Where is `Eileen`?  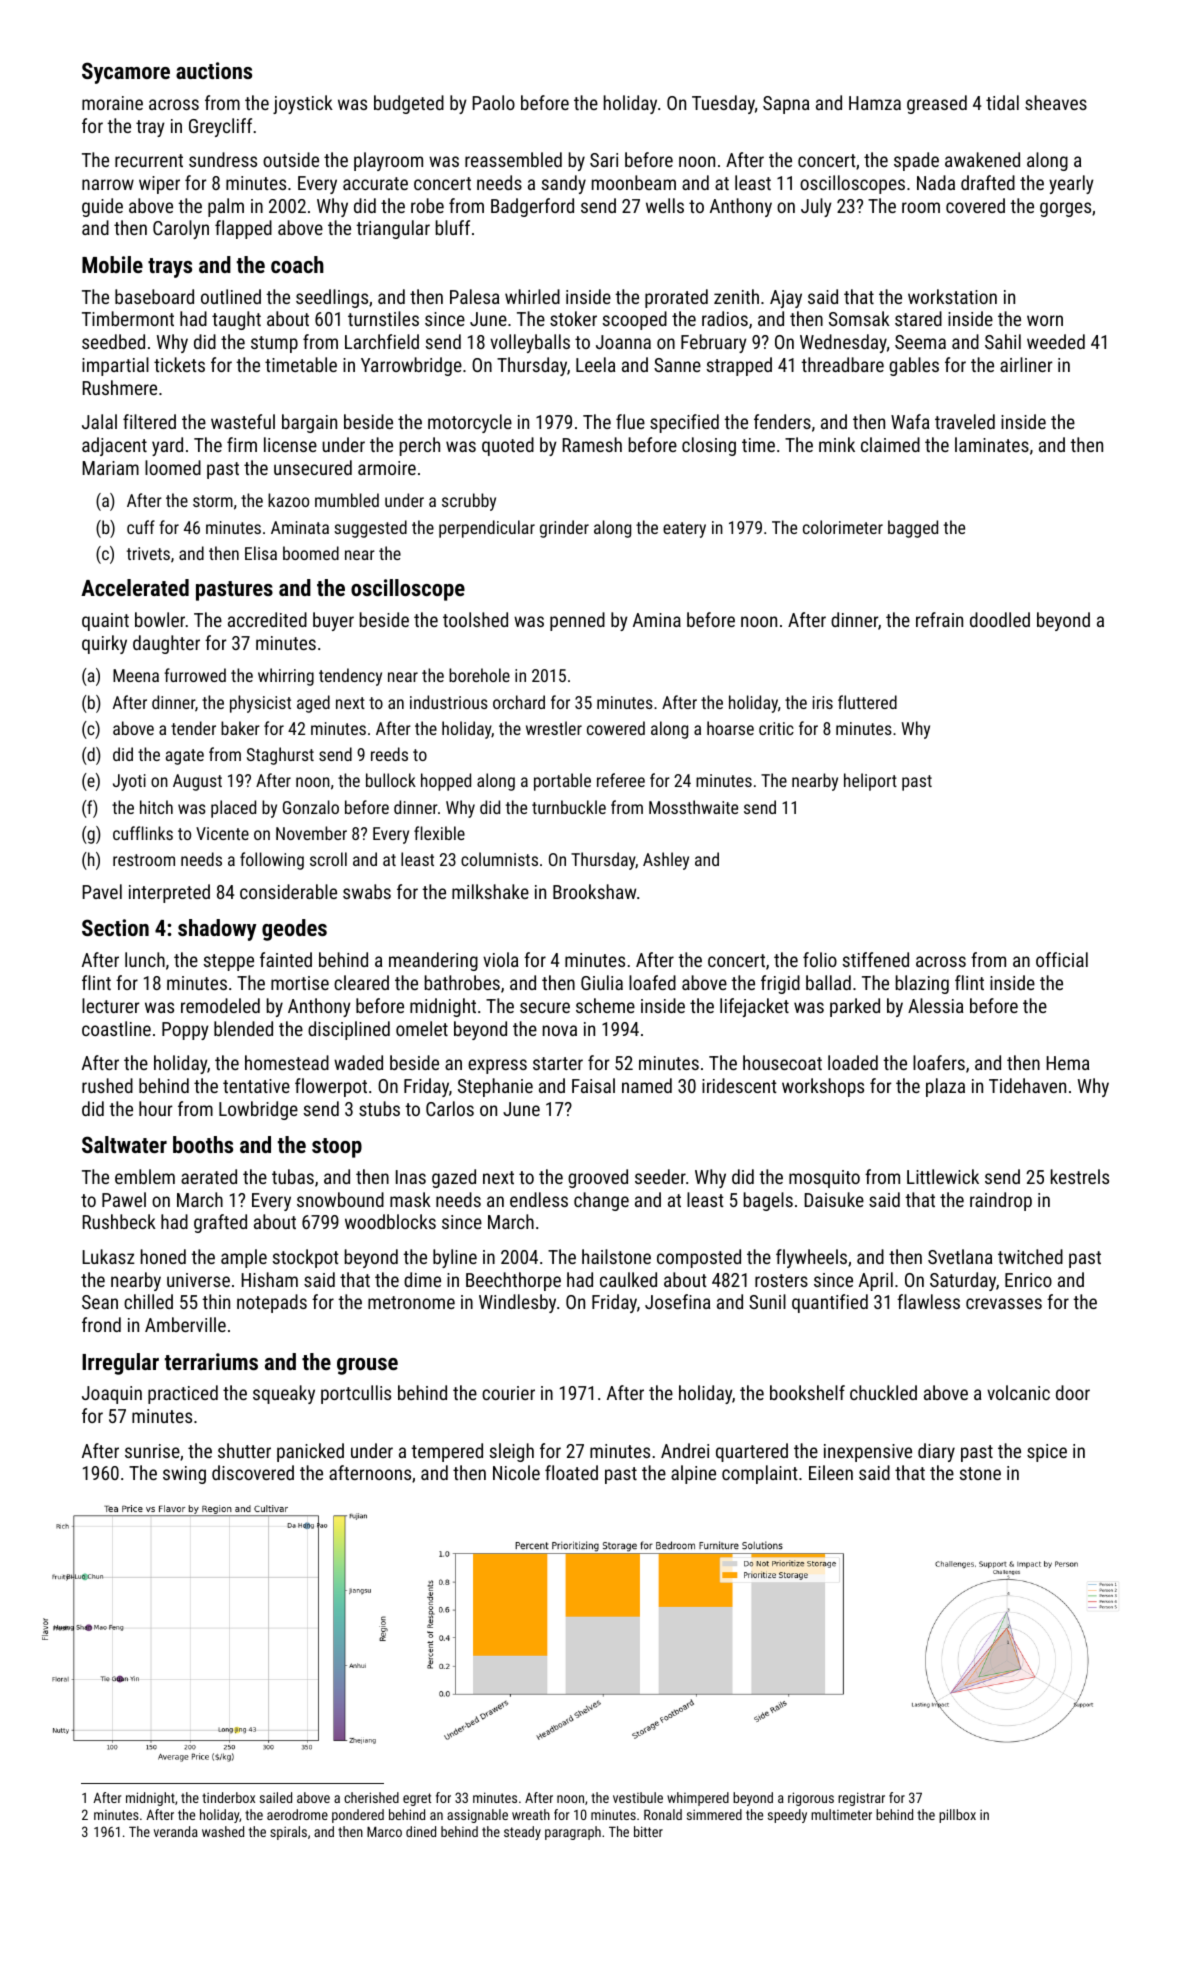
Eileen is located at coordinates (831, 1472).
